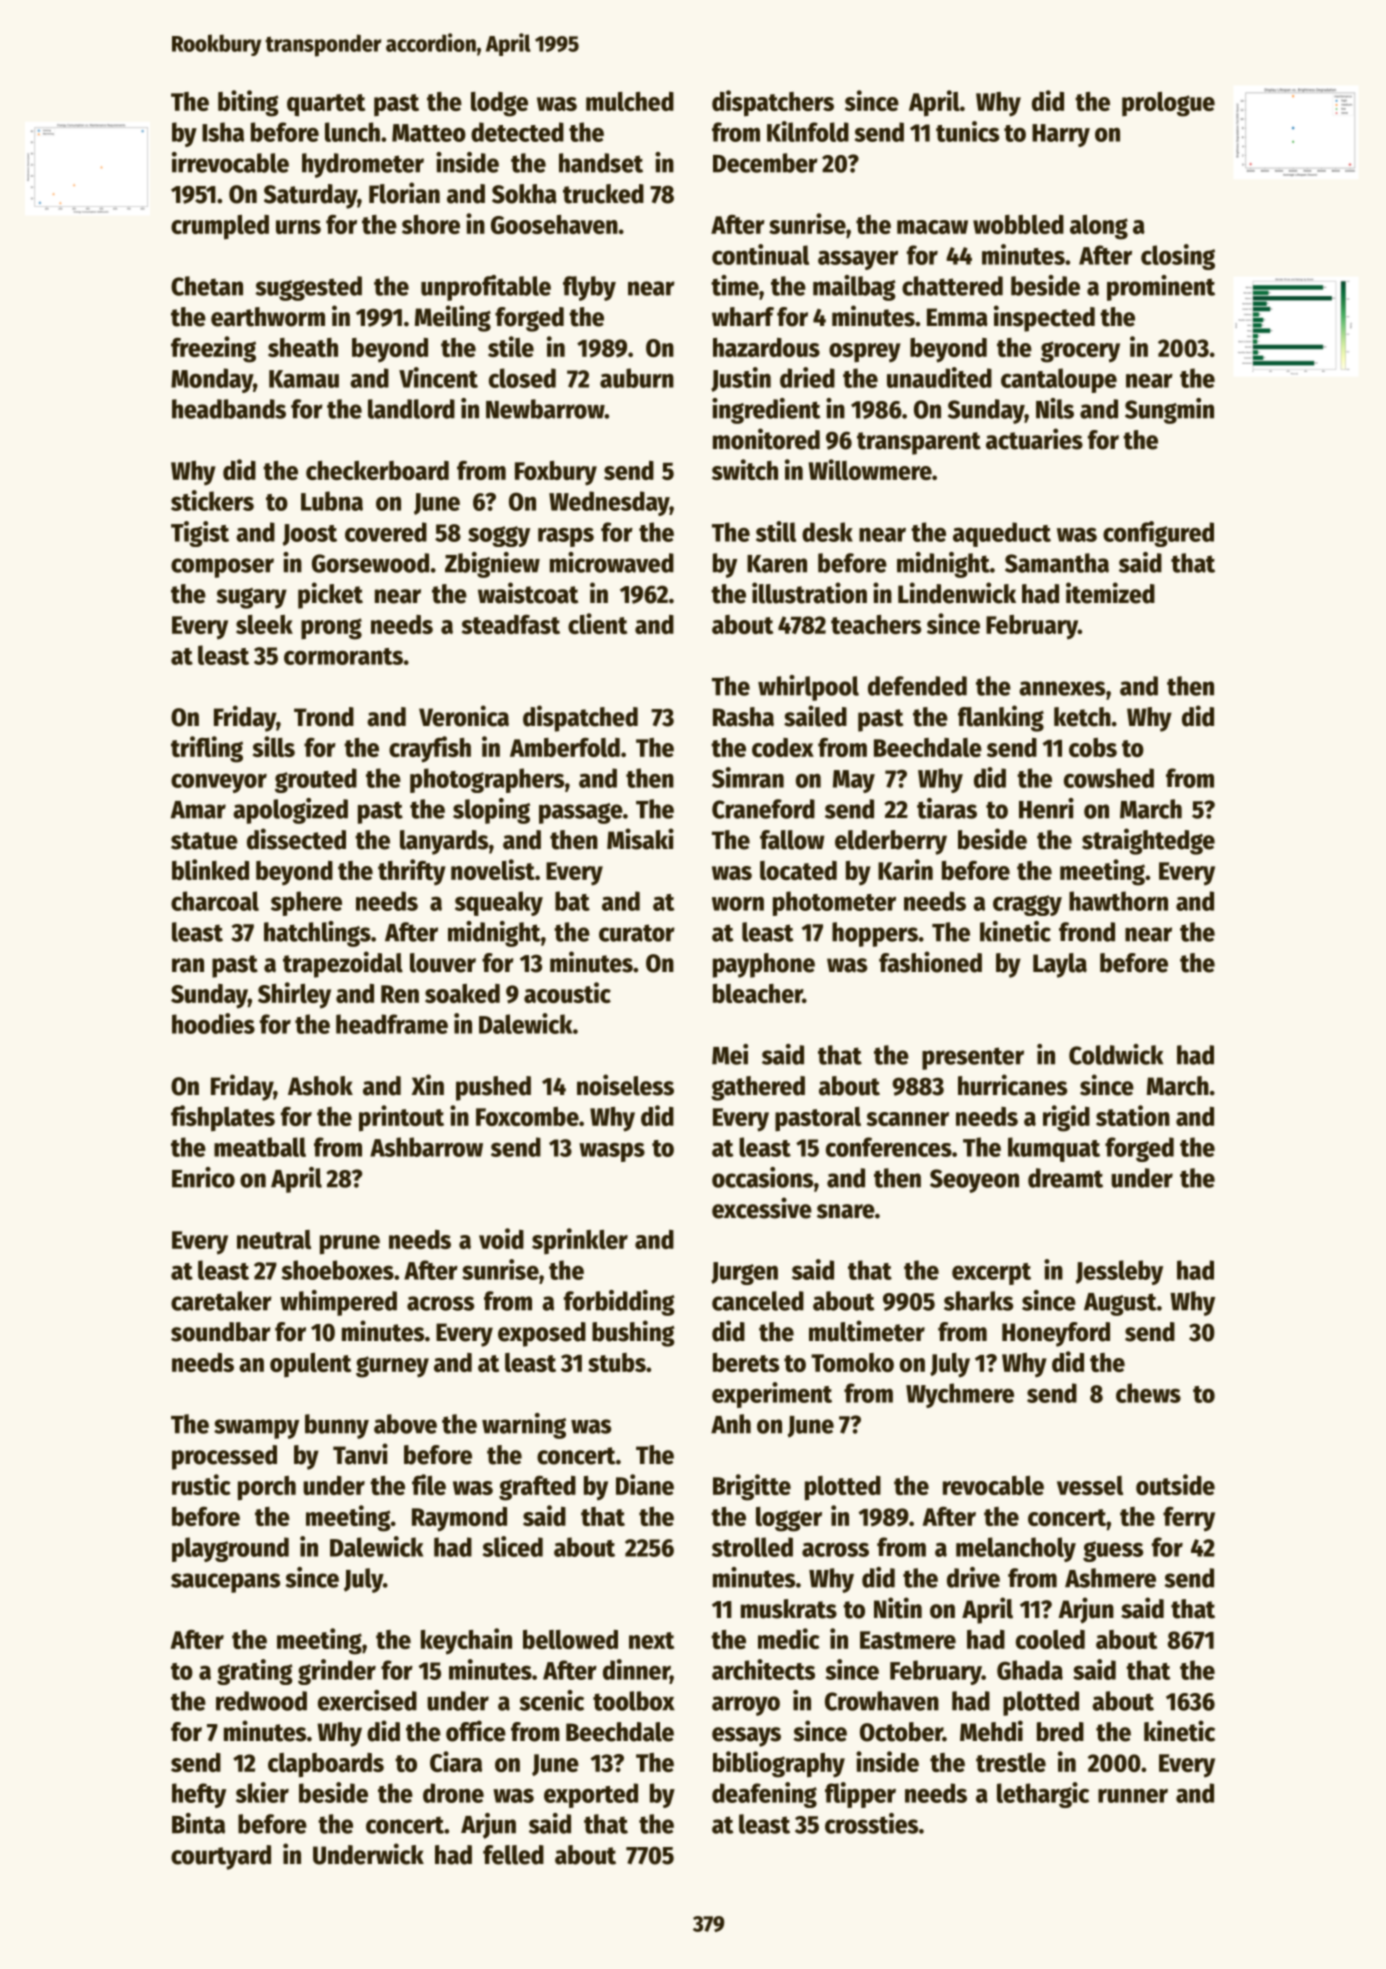 The height and width of the image is (1969, 1386). I want to click on itemized, so click(1110, 593).
